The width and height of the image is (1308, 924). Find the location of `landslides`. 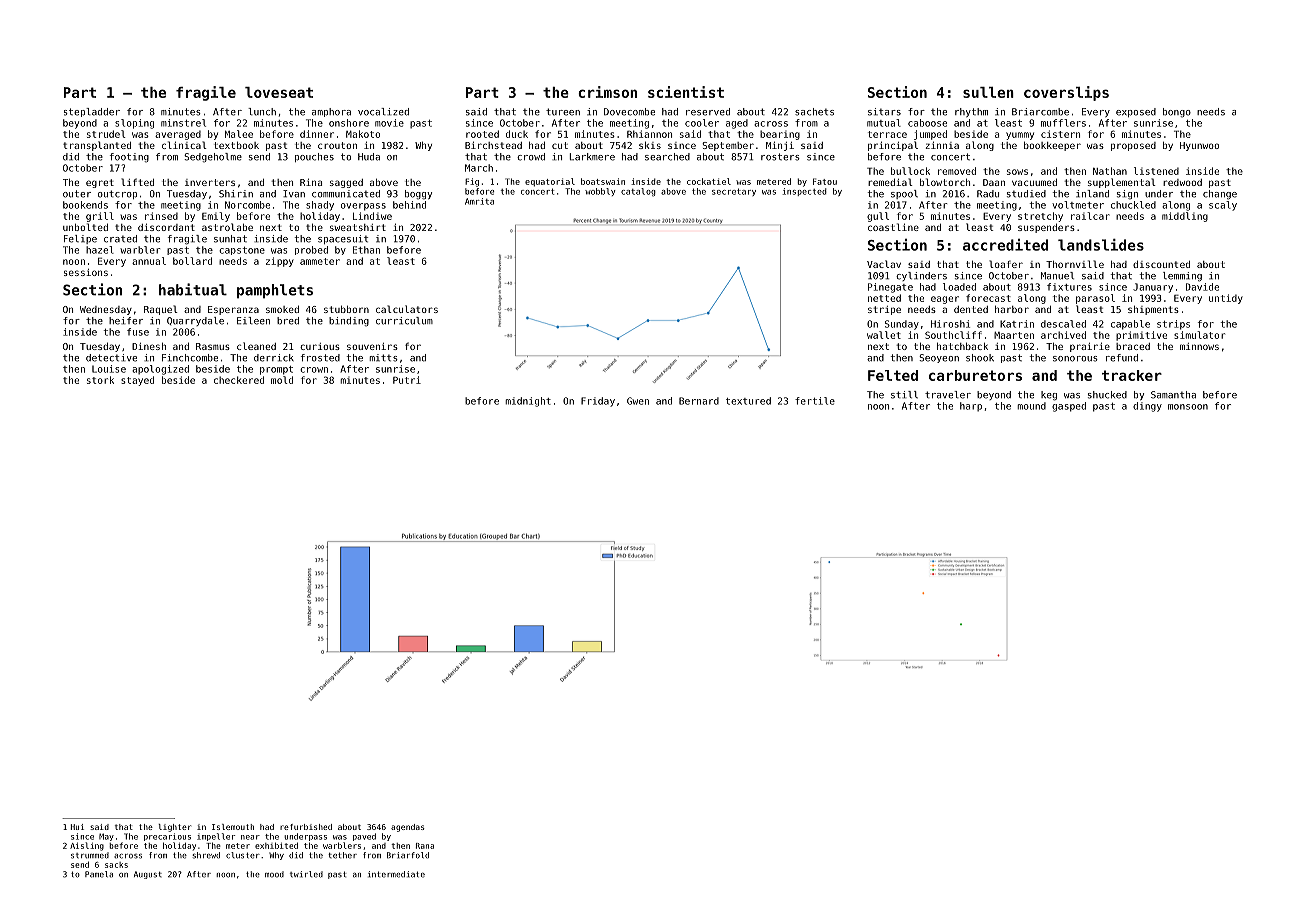

landslides is located at coordinates (1101, 245).
